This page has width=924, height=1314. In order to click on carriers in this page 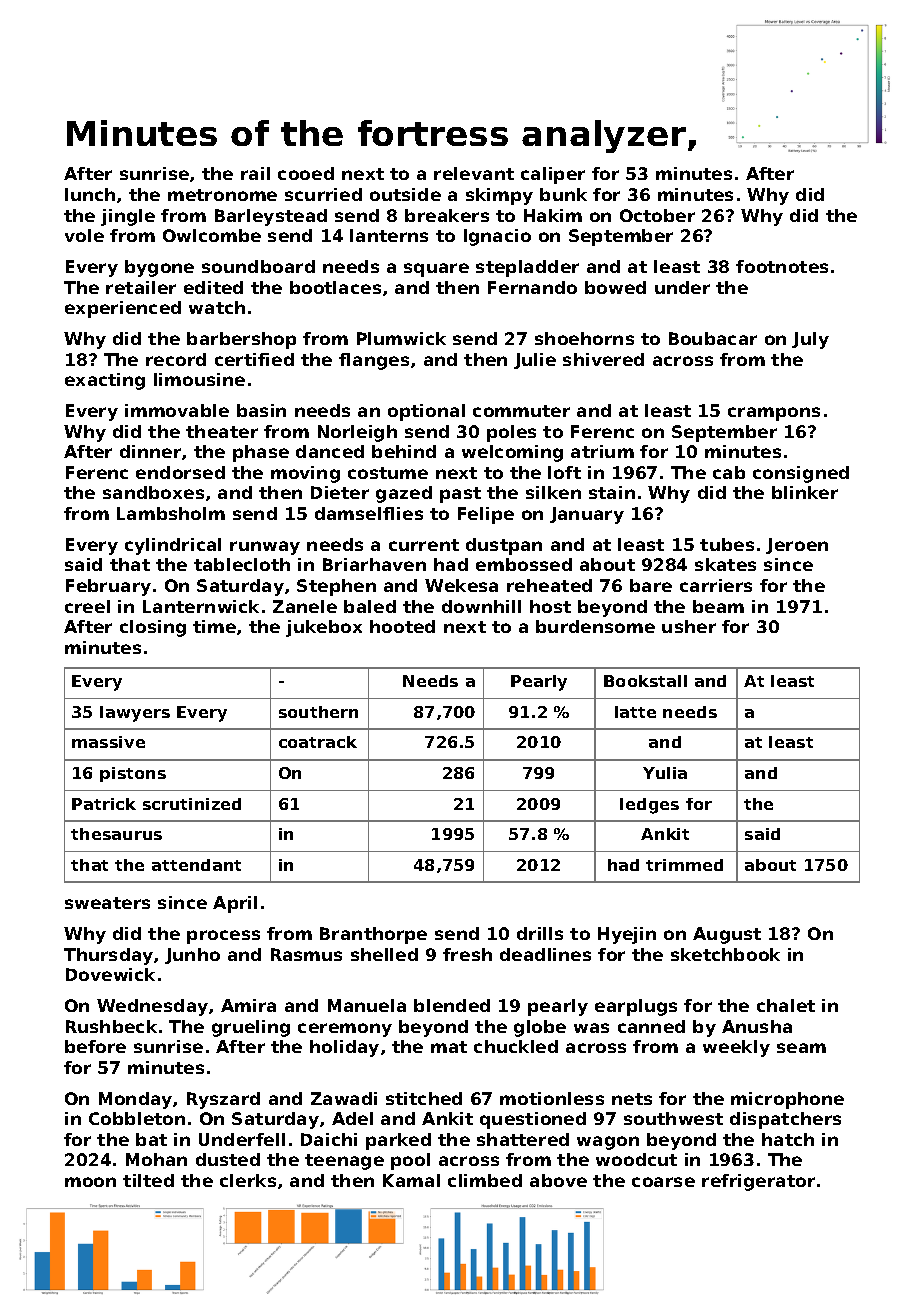, I will do `click(716, 585)`.
